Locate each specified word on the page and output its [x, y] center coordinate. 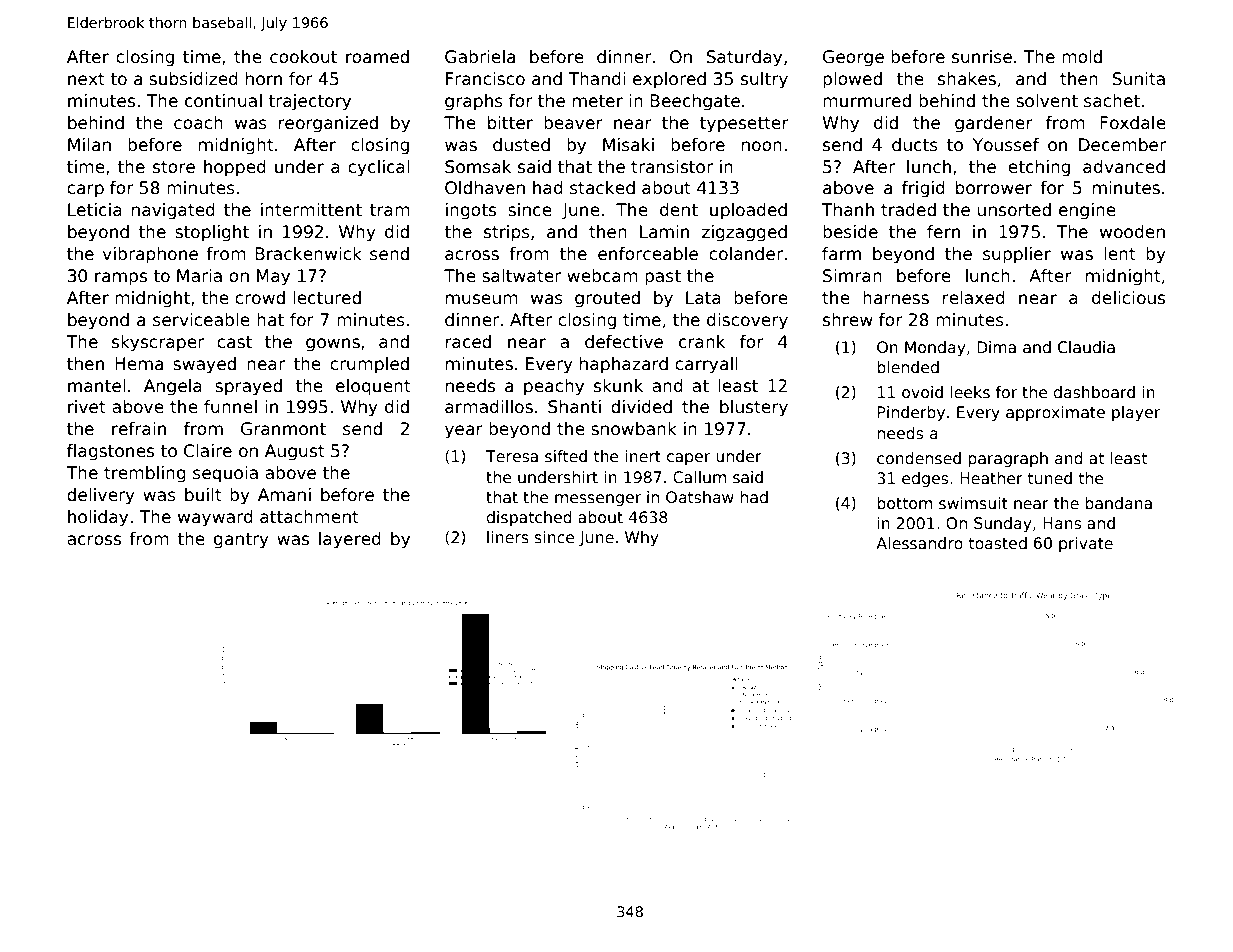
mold [1082, 57]
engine [1087, 211]
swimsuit [973, 503]
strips [507, 233]
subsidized [193, 79]
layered [350, 540]
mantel [97, 386]
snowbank [634, 429]
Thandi [597, 79]
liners [508, 537]
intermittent [311, 210]
